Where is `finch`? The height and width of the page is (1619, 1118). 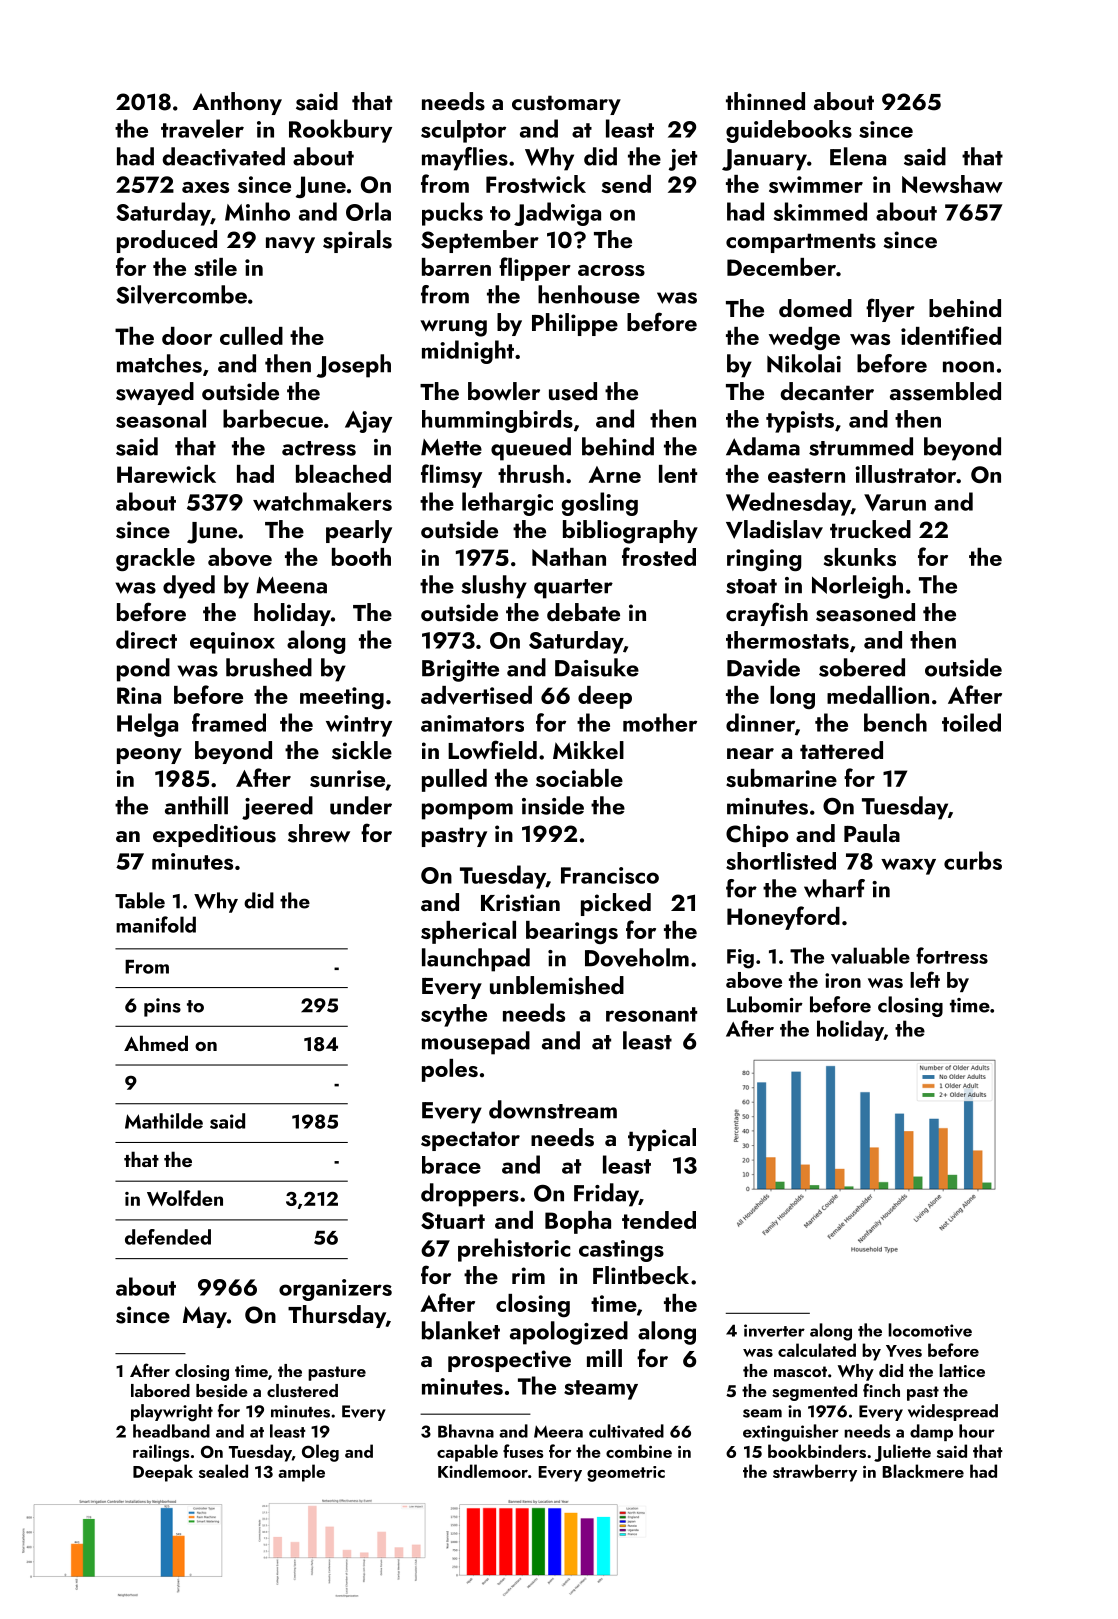
finch is located at coordinates (881, 1390).
